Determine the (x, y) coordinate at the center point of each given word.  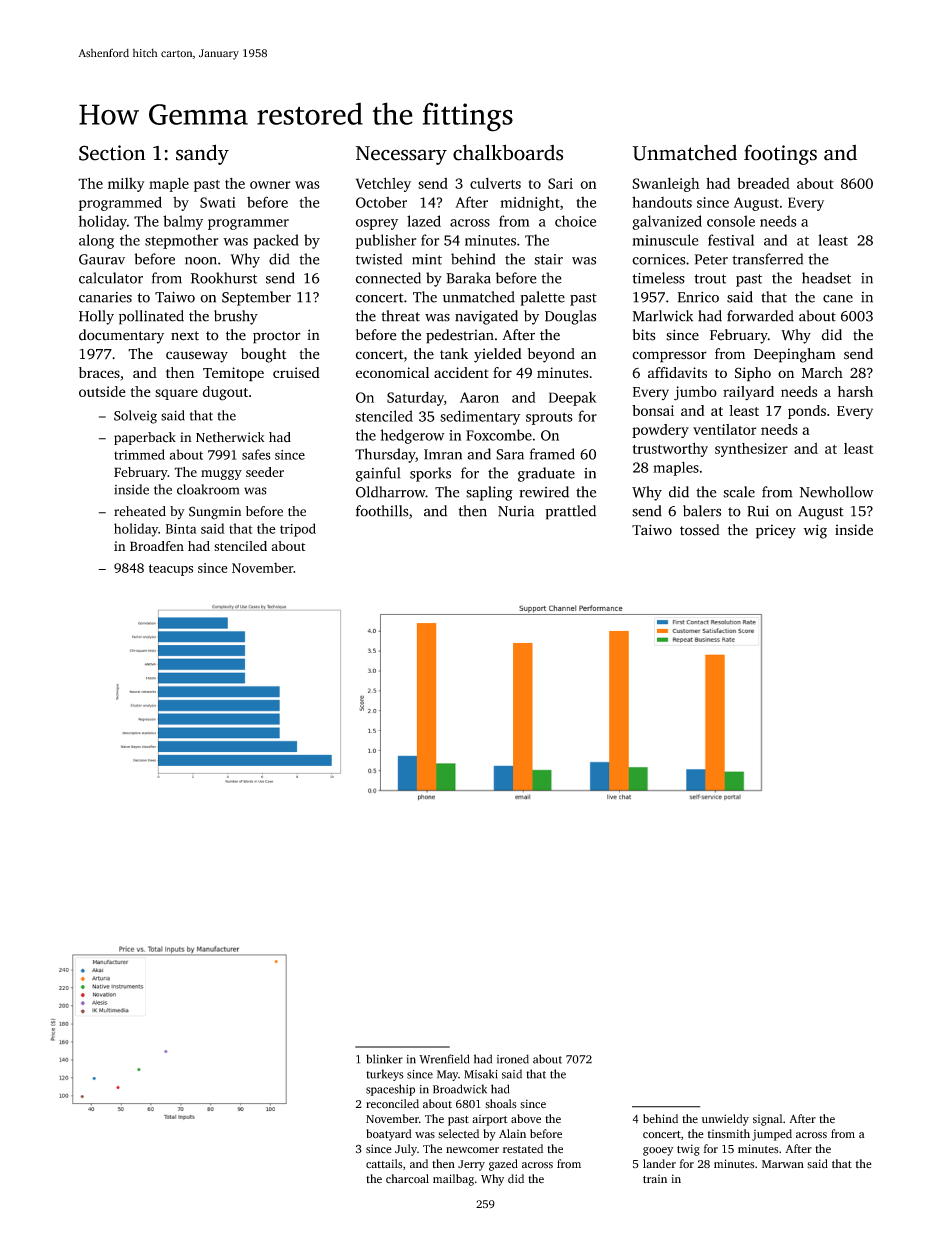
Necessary (401, 155)
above (526, 1119)
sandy (202, 154)
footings (780, 155)
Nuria (516, 511)
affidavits (677, 372)
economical (392, 372)
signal (768, 1120)
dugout (225, 393)
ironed (513, 1059)
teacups (171, 570)
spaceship (390, 1090)
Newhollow (836, 492)
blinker (384, 1059)
